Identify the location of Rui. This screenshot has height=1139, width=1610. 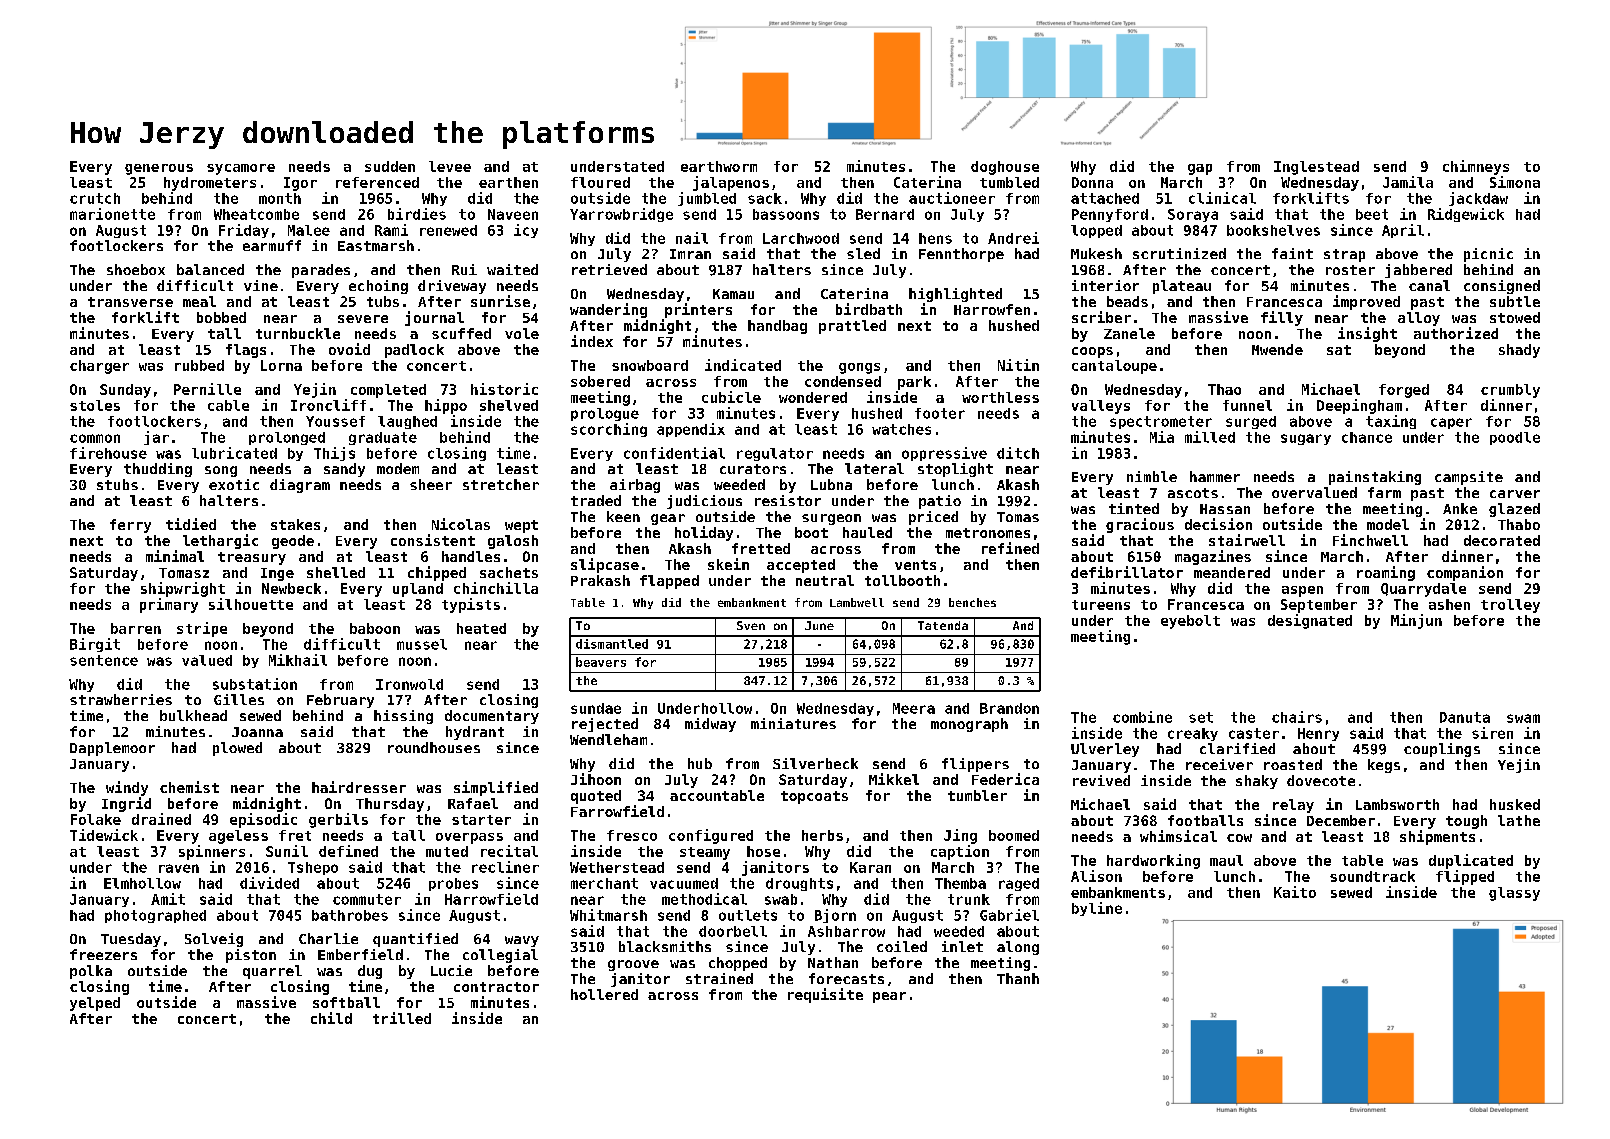
(464, 269).
